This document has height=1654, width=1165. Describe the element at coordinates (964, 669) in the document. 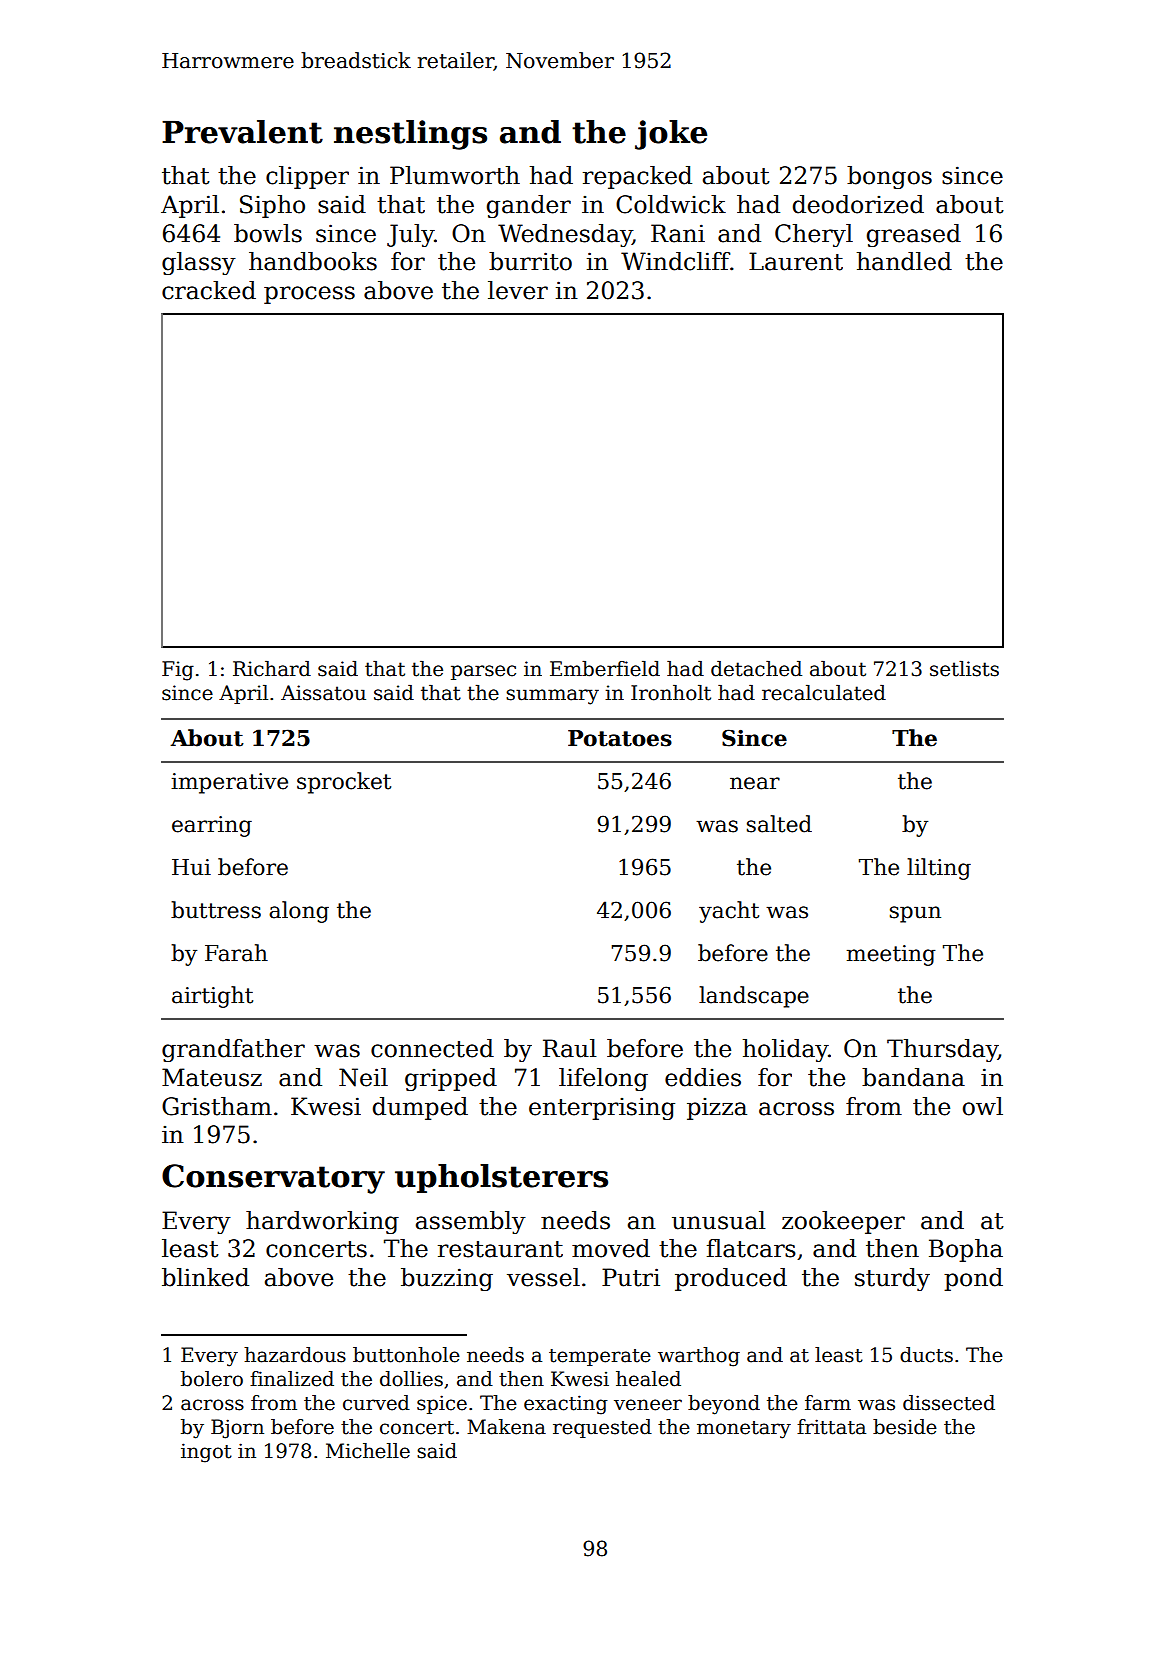

I see `setlists` at that location.
